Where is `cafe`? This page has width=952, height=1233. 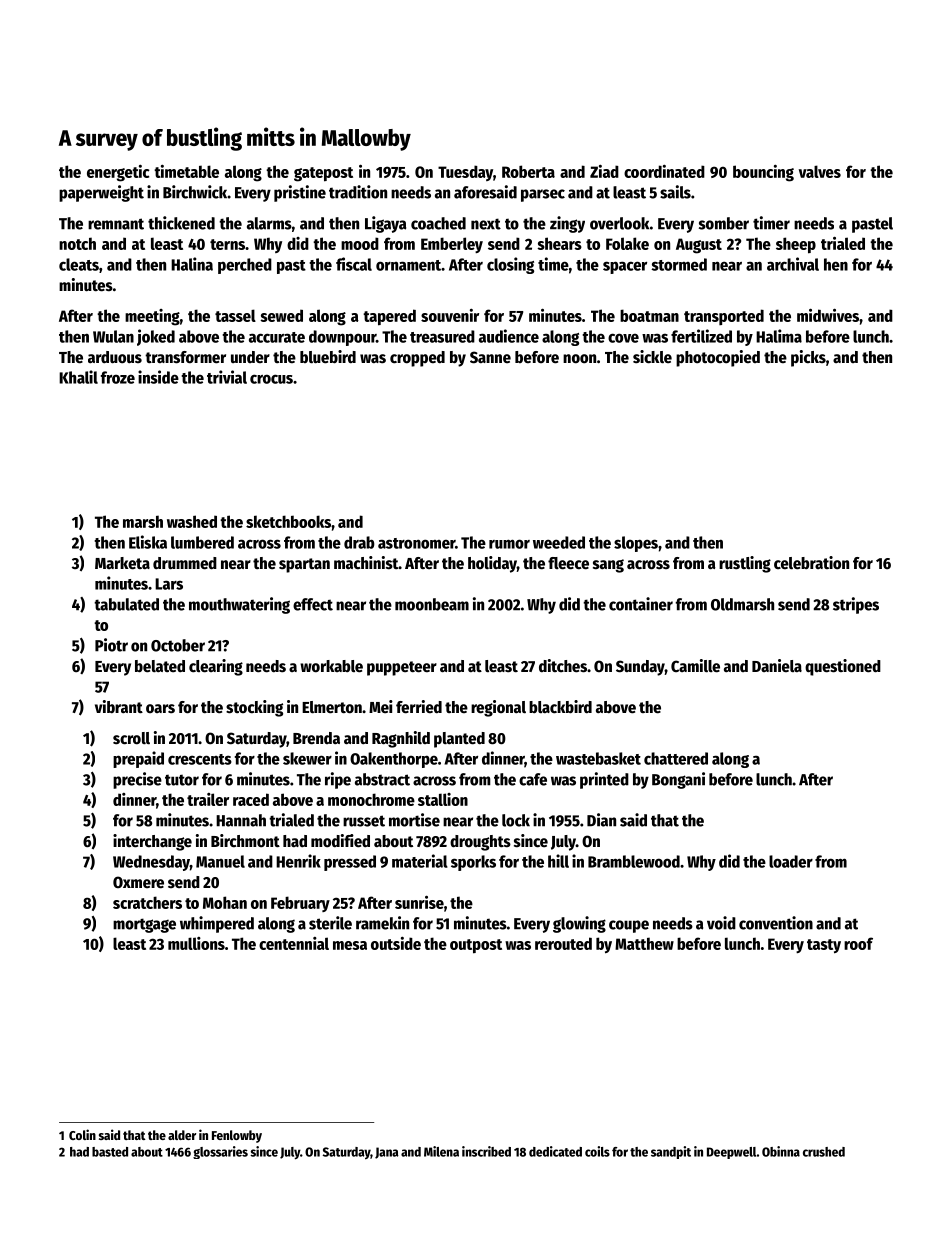 cafe is located at coordinates (533, 779).
